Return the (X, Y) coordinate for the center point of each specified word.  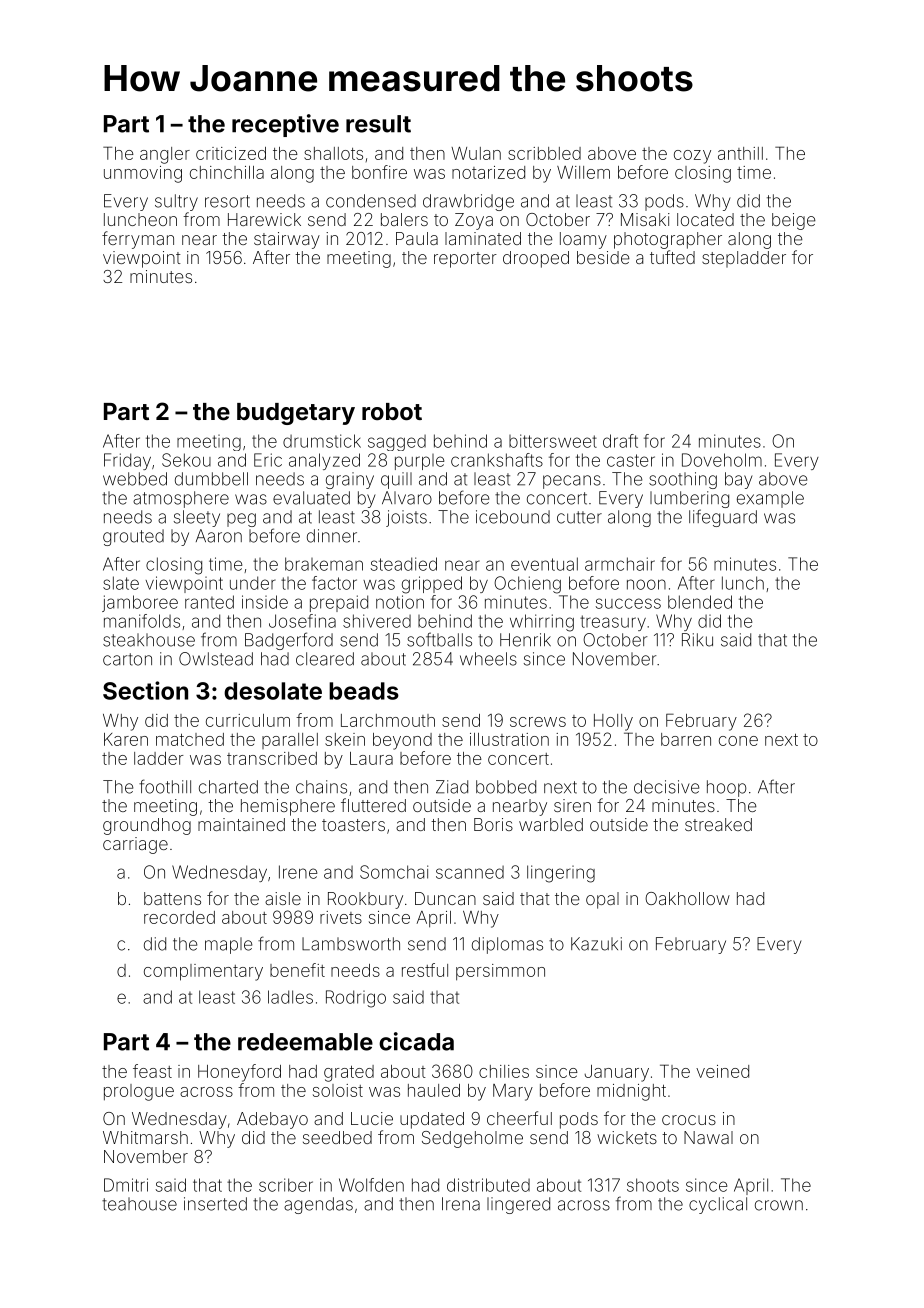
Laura (371, 758)
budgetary (296, 414)
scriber (286, 1185)
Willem (583, 172)
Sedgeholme (472, 1139)
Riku (697, 640)
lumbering (689, 499)
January (616, 1073)
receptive (285, 125)
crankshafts (497, 460)
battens (172, 898)
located (705, 219)
